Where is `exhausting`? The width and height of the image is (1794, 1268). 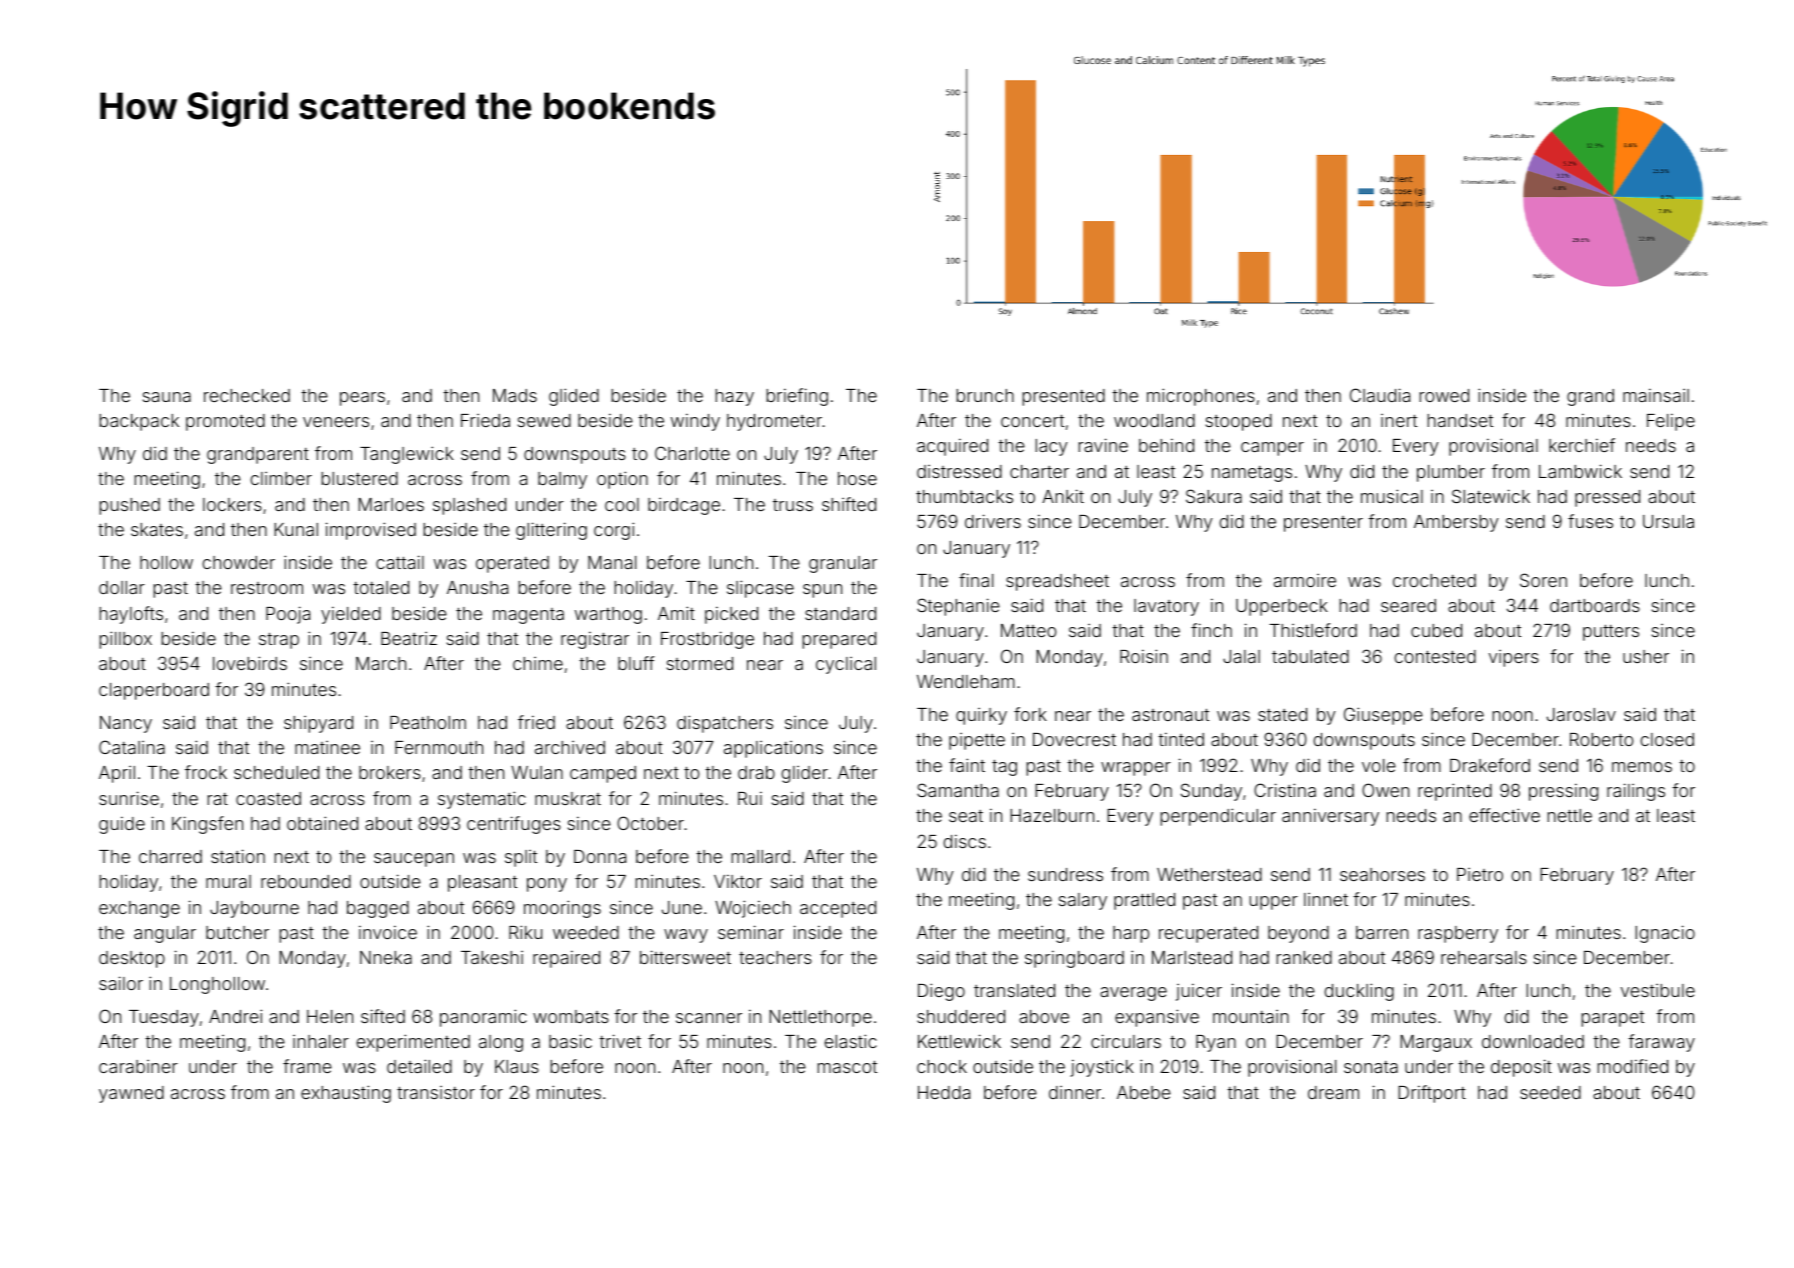 exhausting is located at coordinates (346, 1094).
